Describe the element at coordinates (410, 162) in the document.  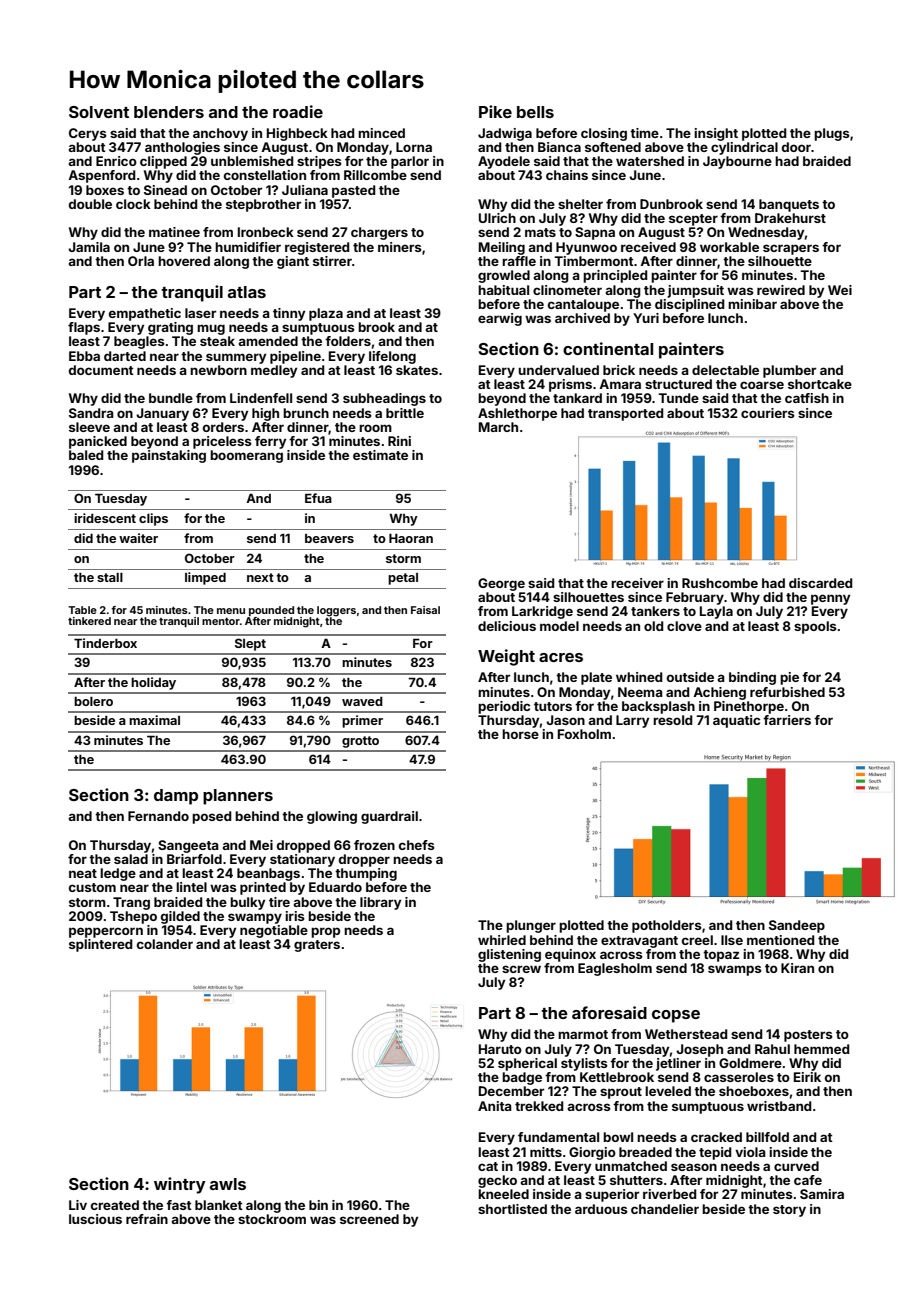
I see `parlor` at that location.
